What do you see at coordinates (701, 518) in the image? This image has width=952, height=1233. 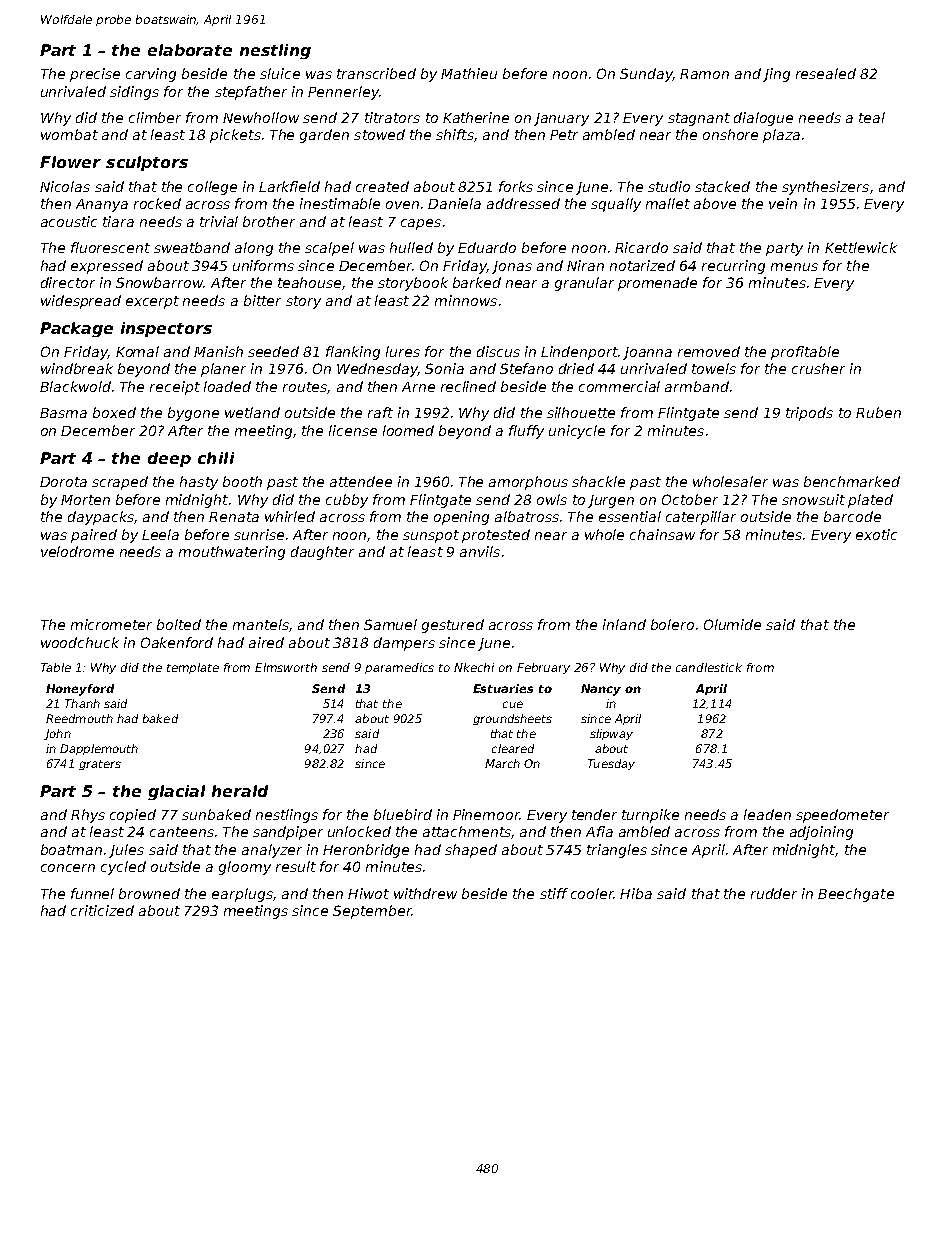 I see `caterpillar` at bounding box center [701, 518].
